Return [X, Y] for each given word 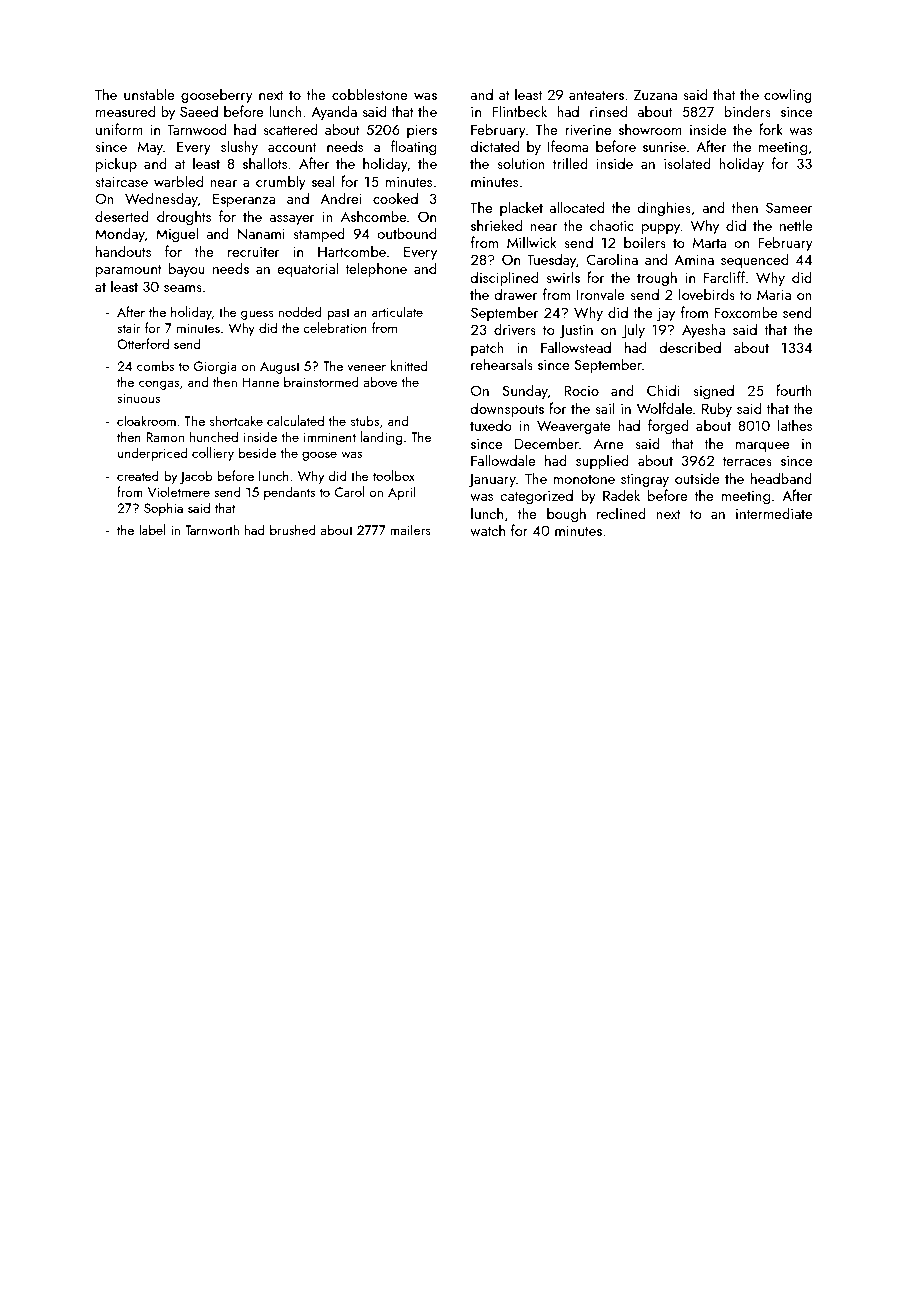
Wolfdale [664, 408]
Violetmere [179, 491]
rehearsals [502, 364]
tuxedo [491, 425]
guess [257, 315]
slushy [239, 147]
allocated [576, 207]
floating [413, 147]
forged [668, 426]
